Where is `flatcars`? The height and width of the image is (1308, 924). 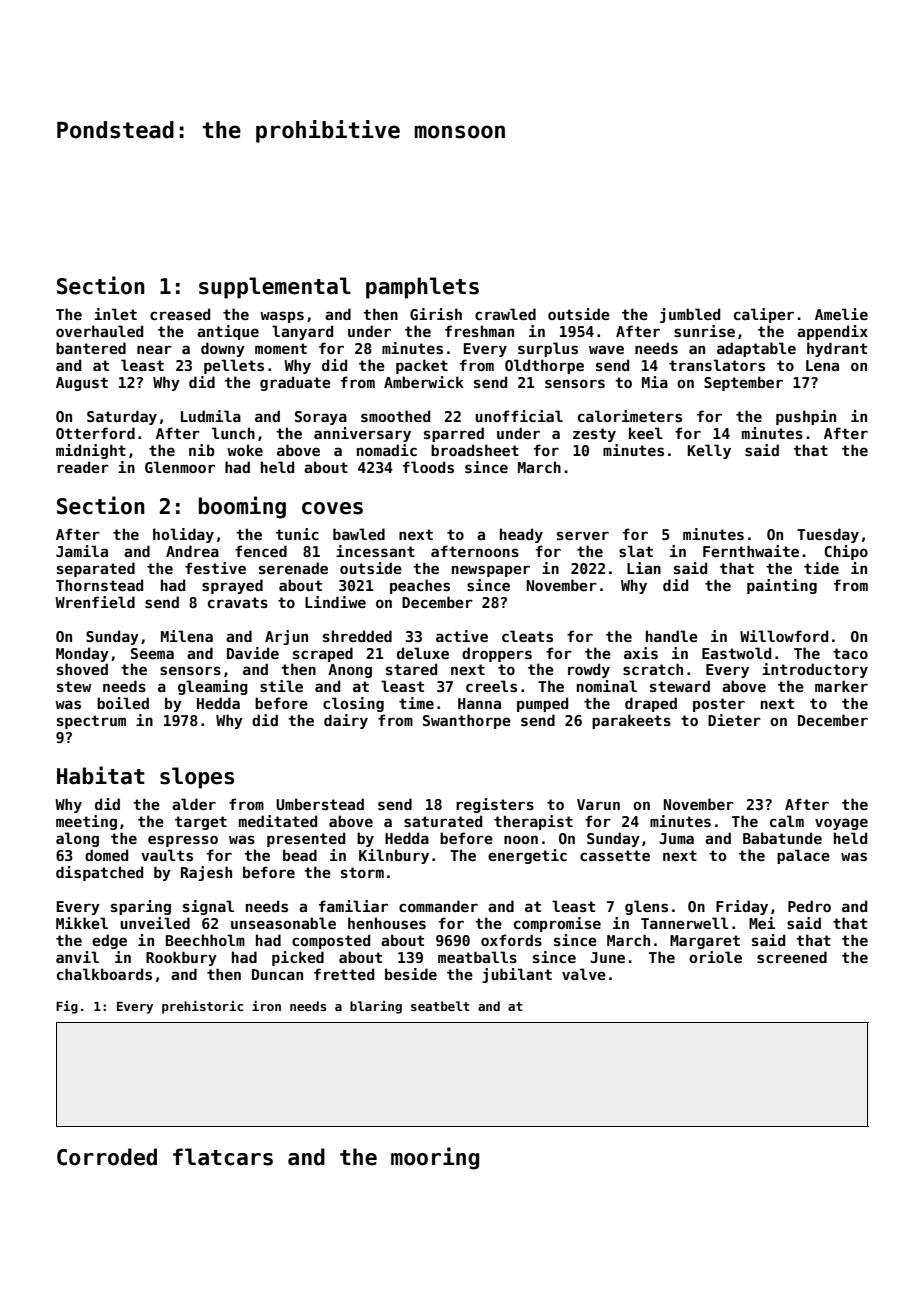
flatcars is located at coordinates (223, 1157).
